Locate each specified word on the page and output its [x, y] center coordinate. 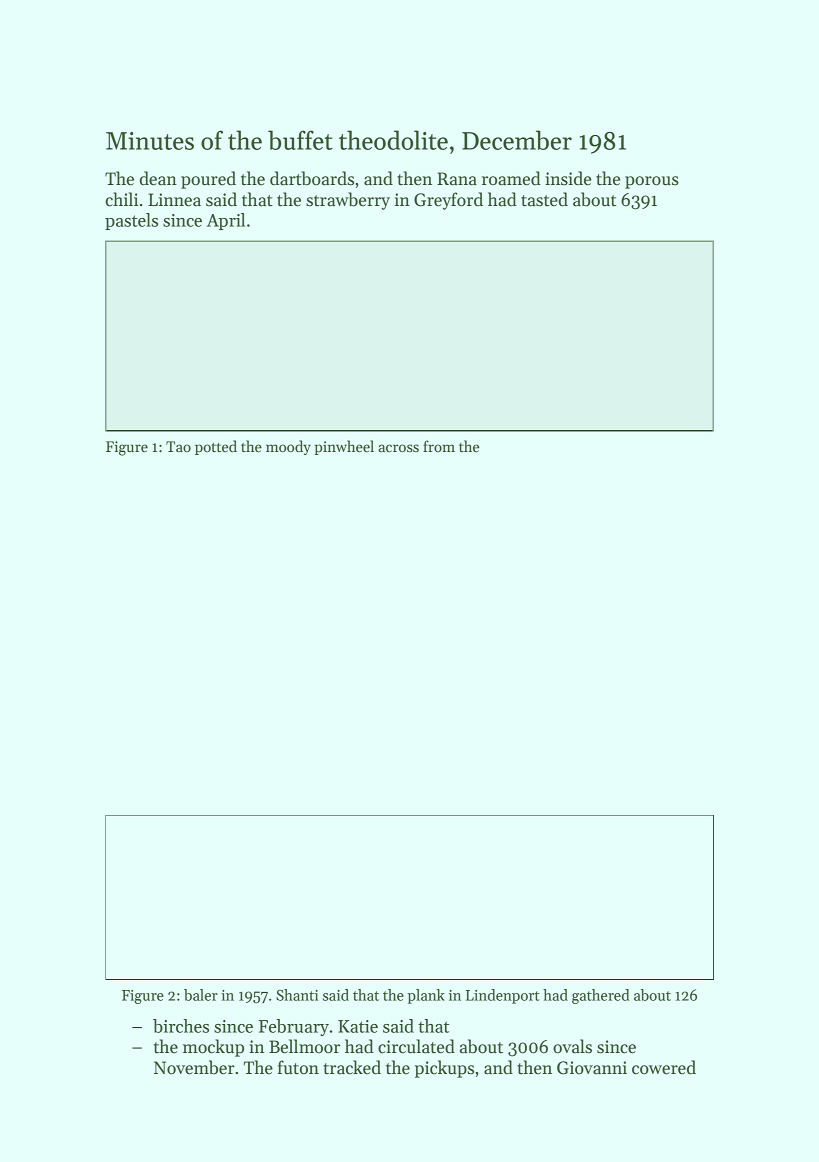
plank [426, 996]
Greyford [448, 201]
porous [652, 182]
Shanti [297, 995]
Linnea [174, 200]
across [398, 448]
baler [201, 995]
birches [181, 1026]
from [439, 446]
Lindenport [503, 996]
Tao [178, 446]
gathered [600, 996]
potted [216, 447]
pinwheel [344, 447]
